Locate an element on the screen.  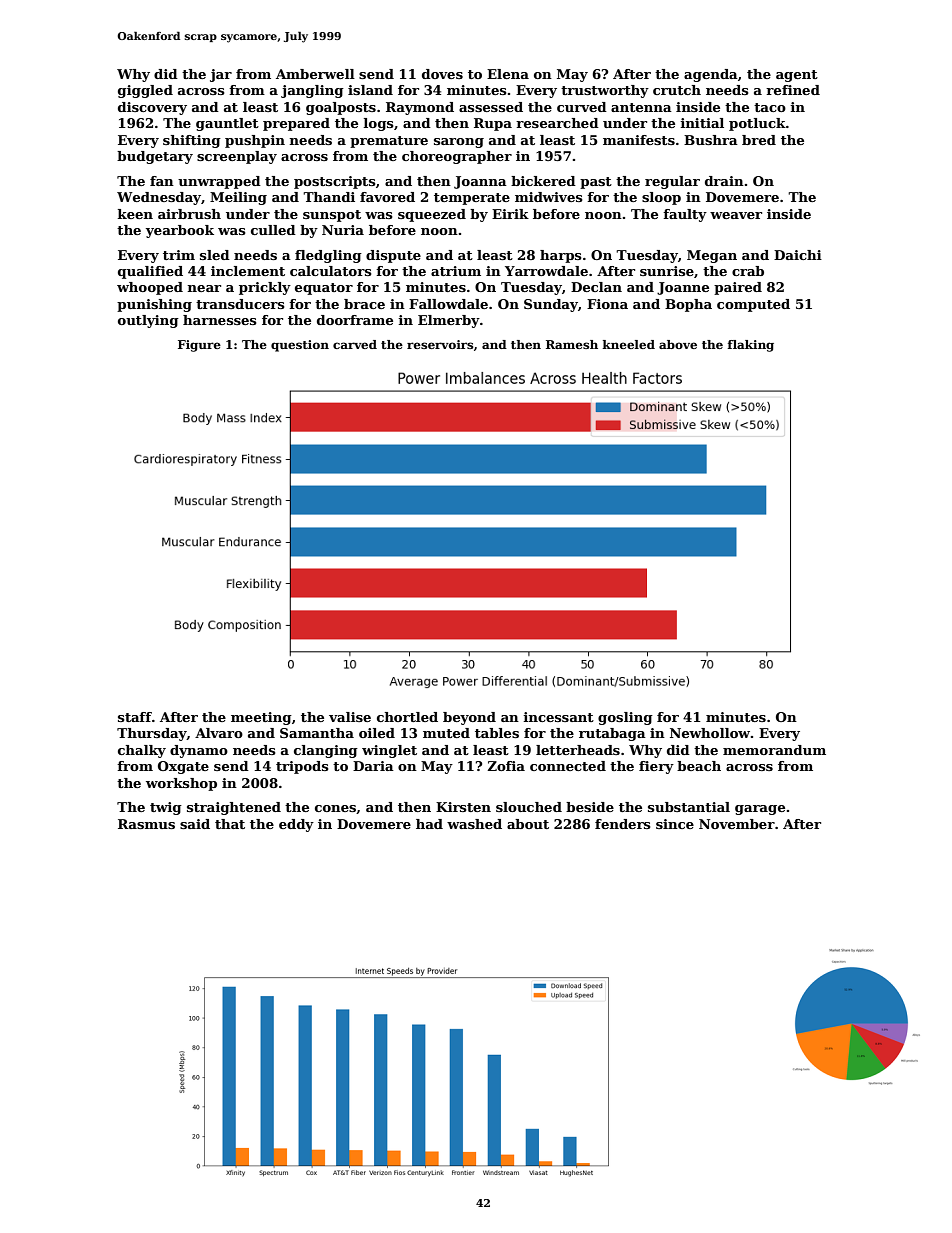
reservoirs is located at coordinates (440, 344).
